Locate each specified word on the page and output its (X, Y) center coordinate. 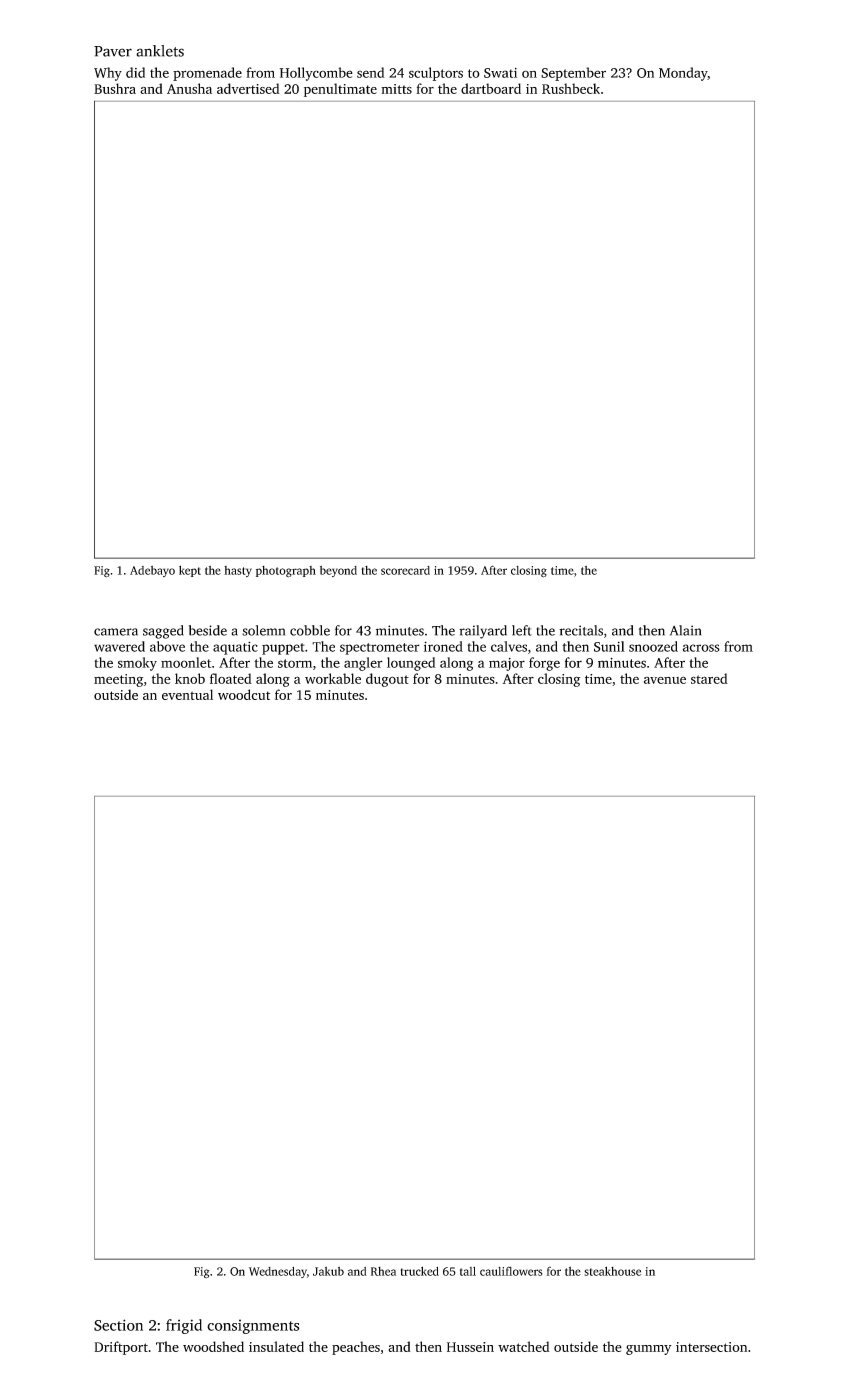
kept (190, 571)
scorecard (405, 570)
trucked (420, 1271)
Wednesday (278, 1272)
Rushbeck (571, 88)
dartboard (491, 88)
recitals (581, 630)
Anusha (189, 88)
